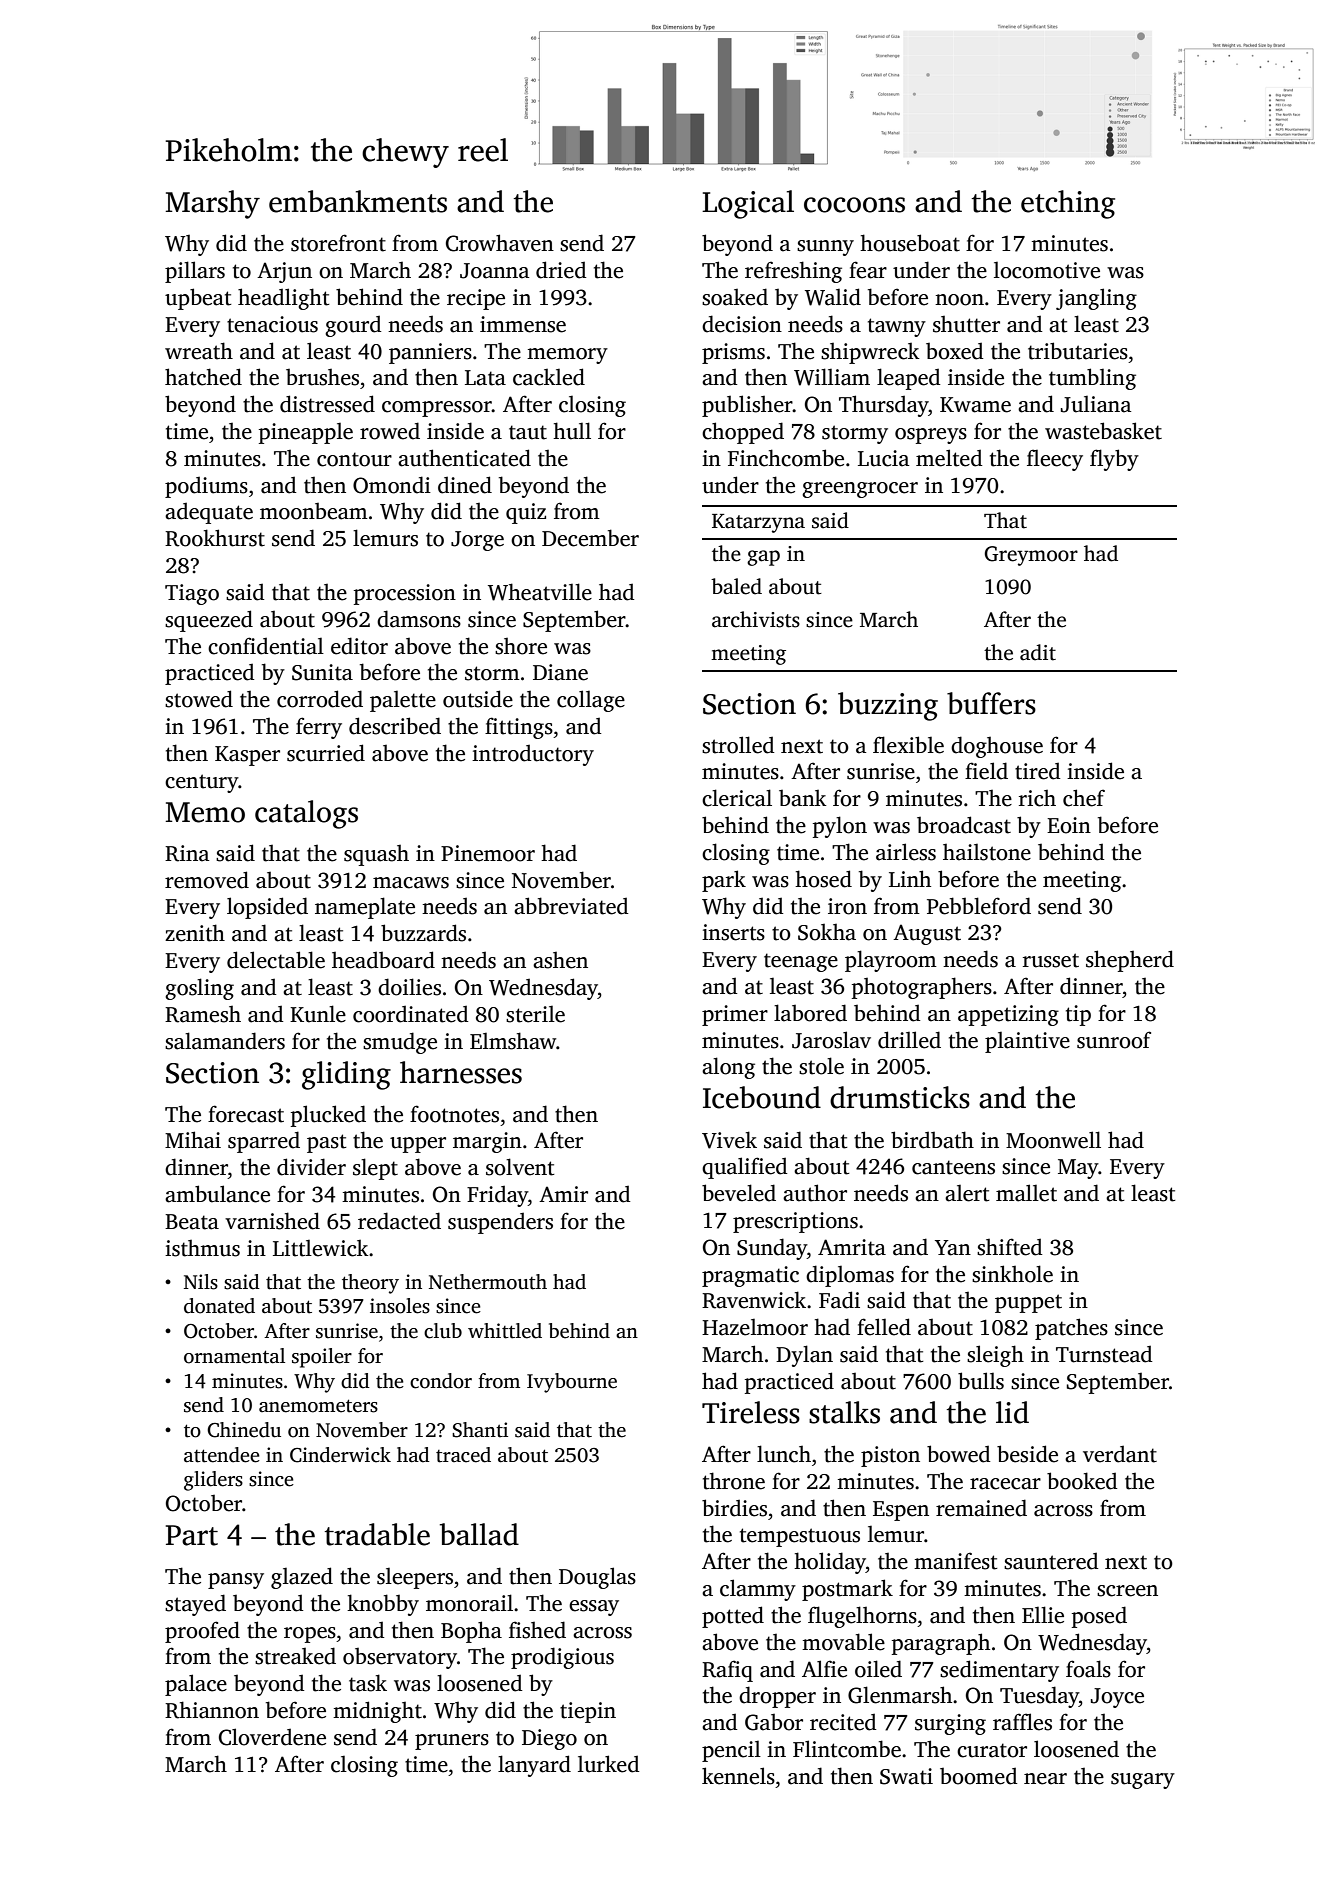  What do you see at coordinates (906, 1776) in the document?
I see `Swati` at bounding box center [906, 1776].
